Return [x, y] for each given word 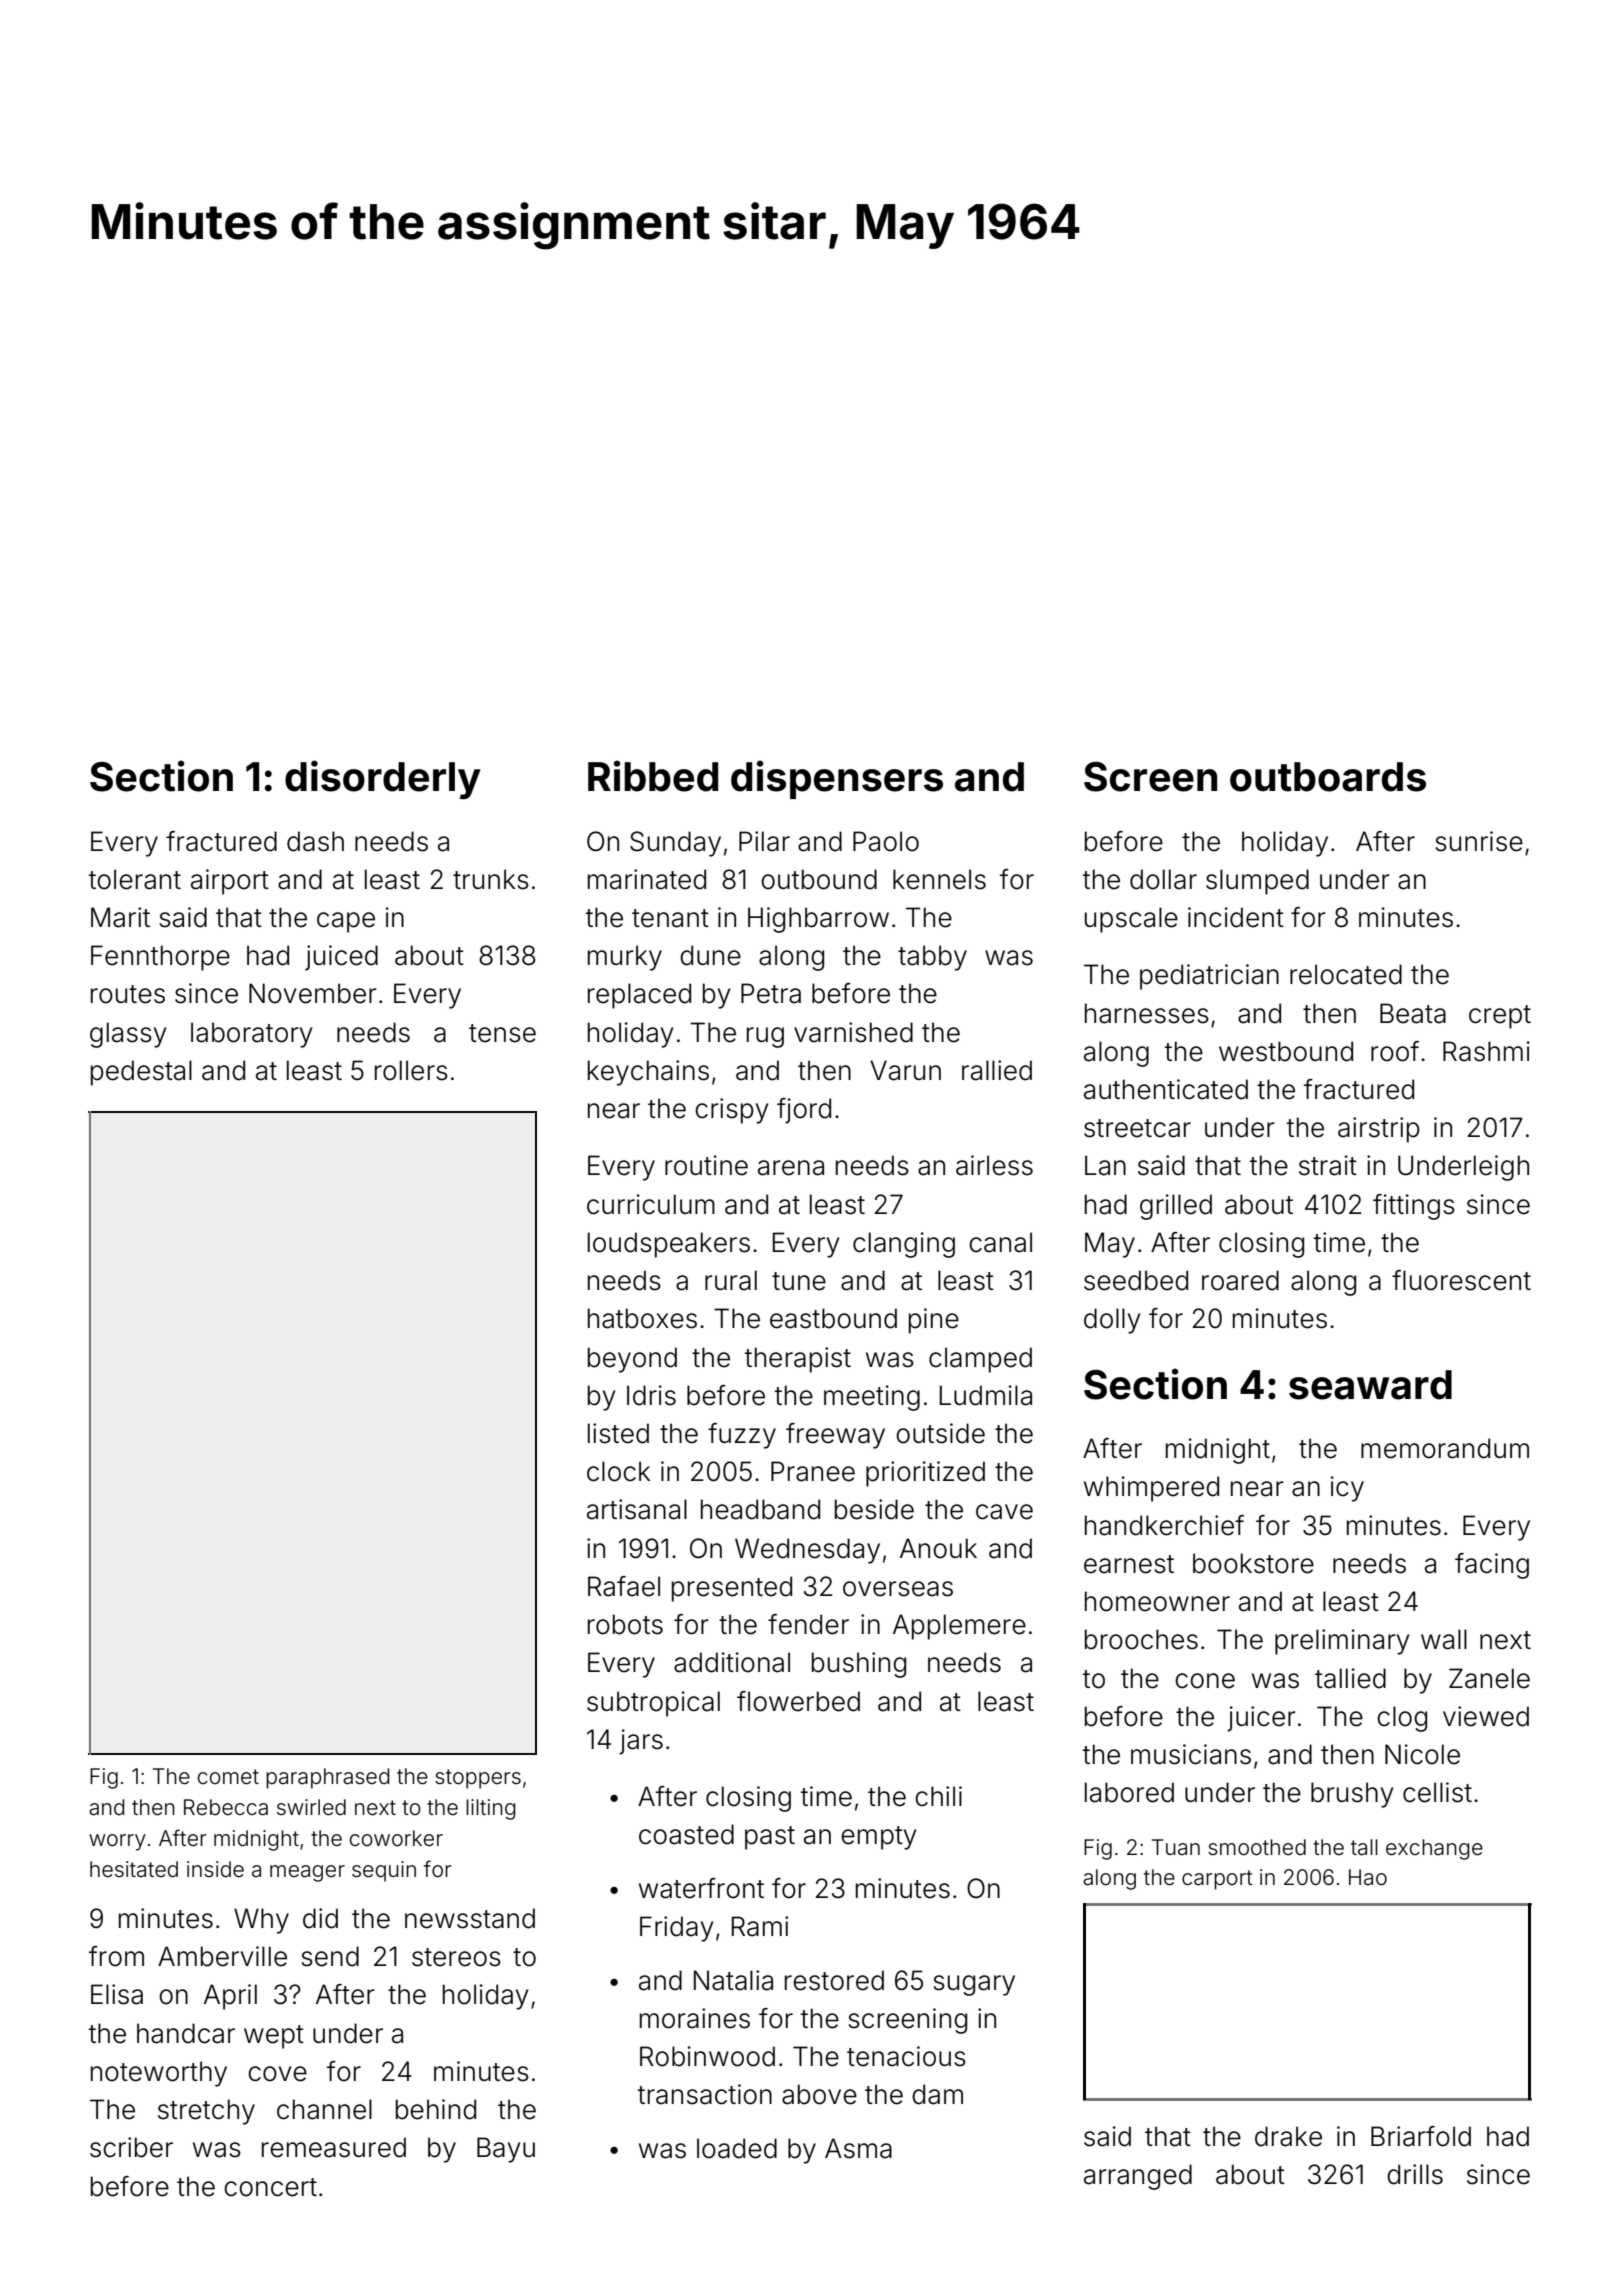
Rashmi [1486, 1051]
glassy [128, 1035]
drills [1415, 2174]
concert [270, 2187]
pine [934, 1321]
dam [937, 2094]
